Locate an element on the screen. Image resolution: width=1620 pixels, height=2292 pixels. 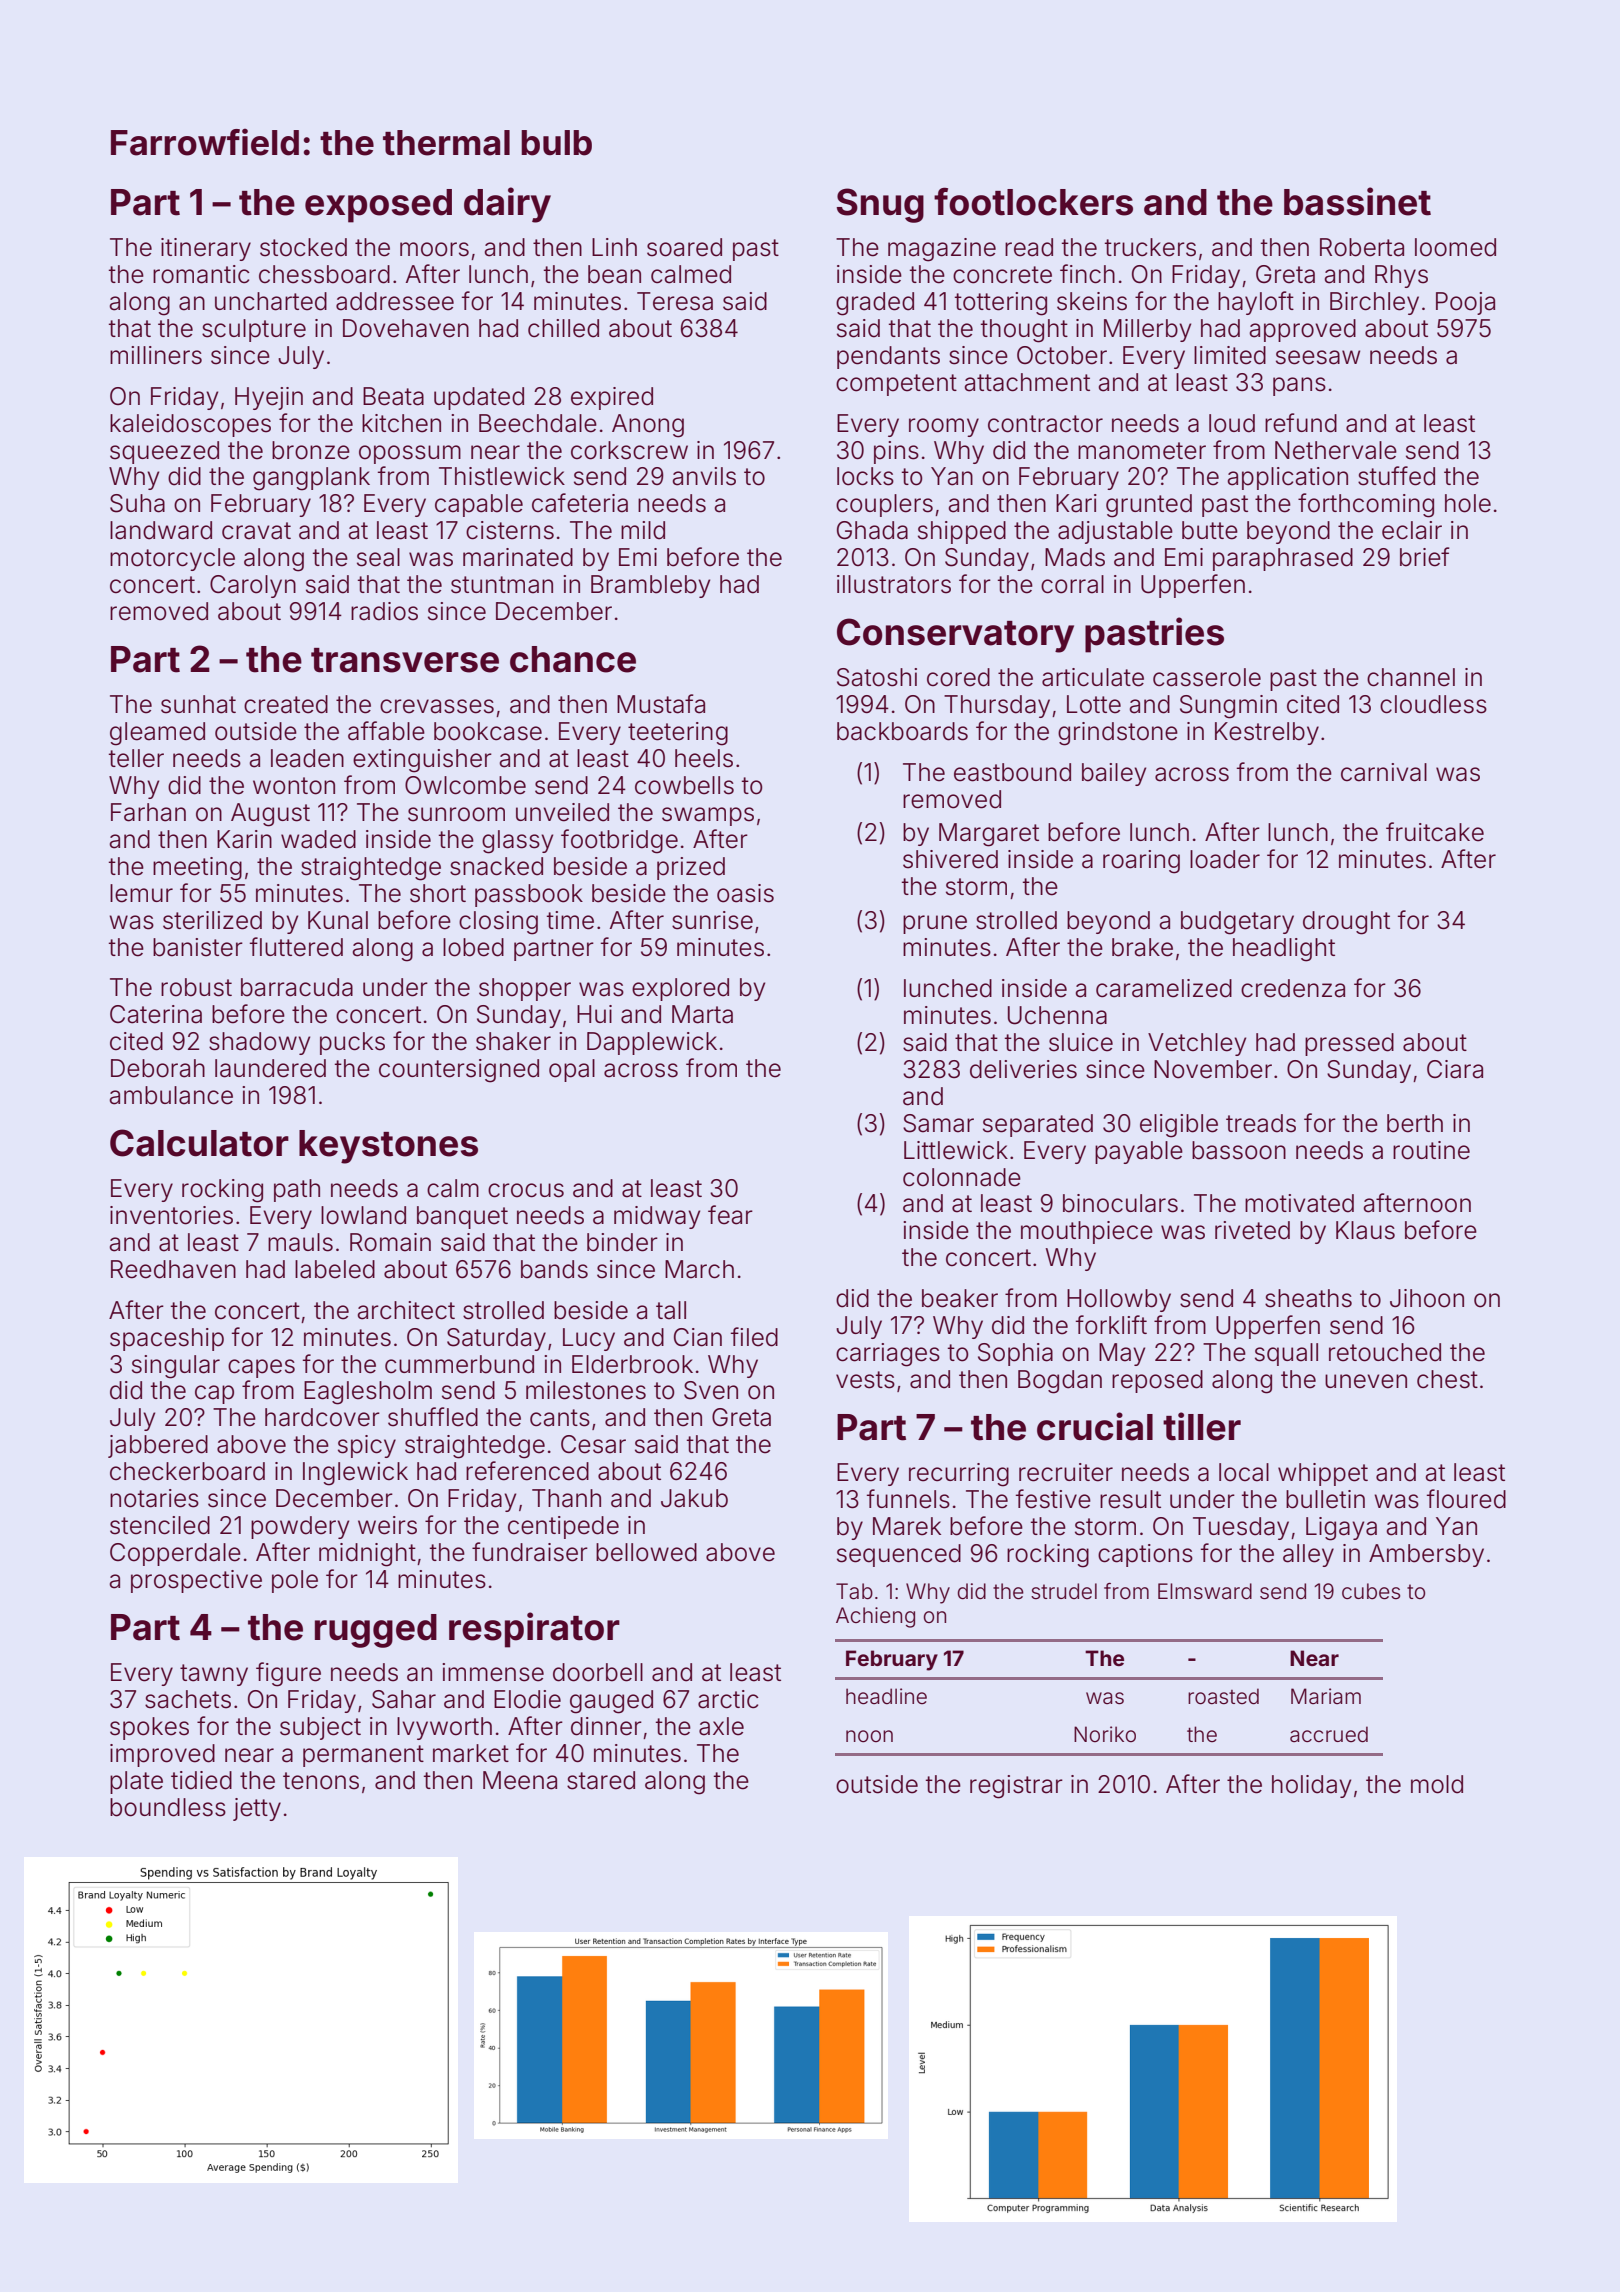
truckers is located at coordinates (1150, 247).
